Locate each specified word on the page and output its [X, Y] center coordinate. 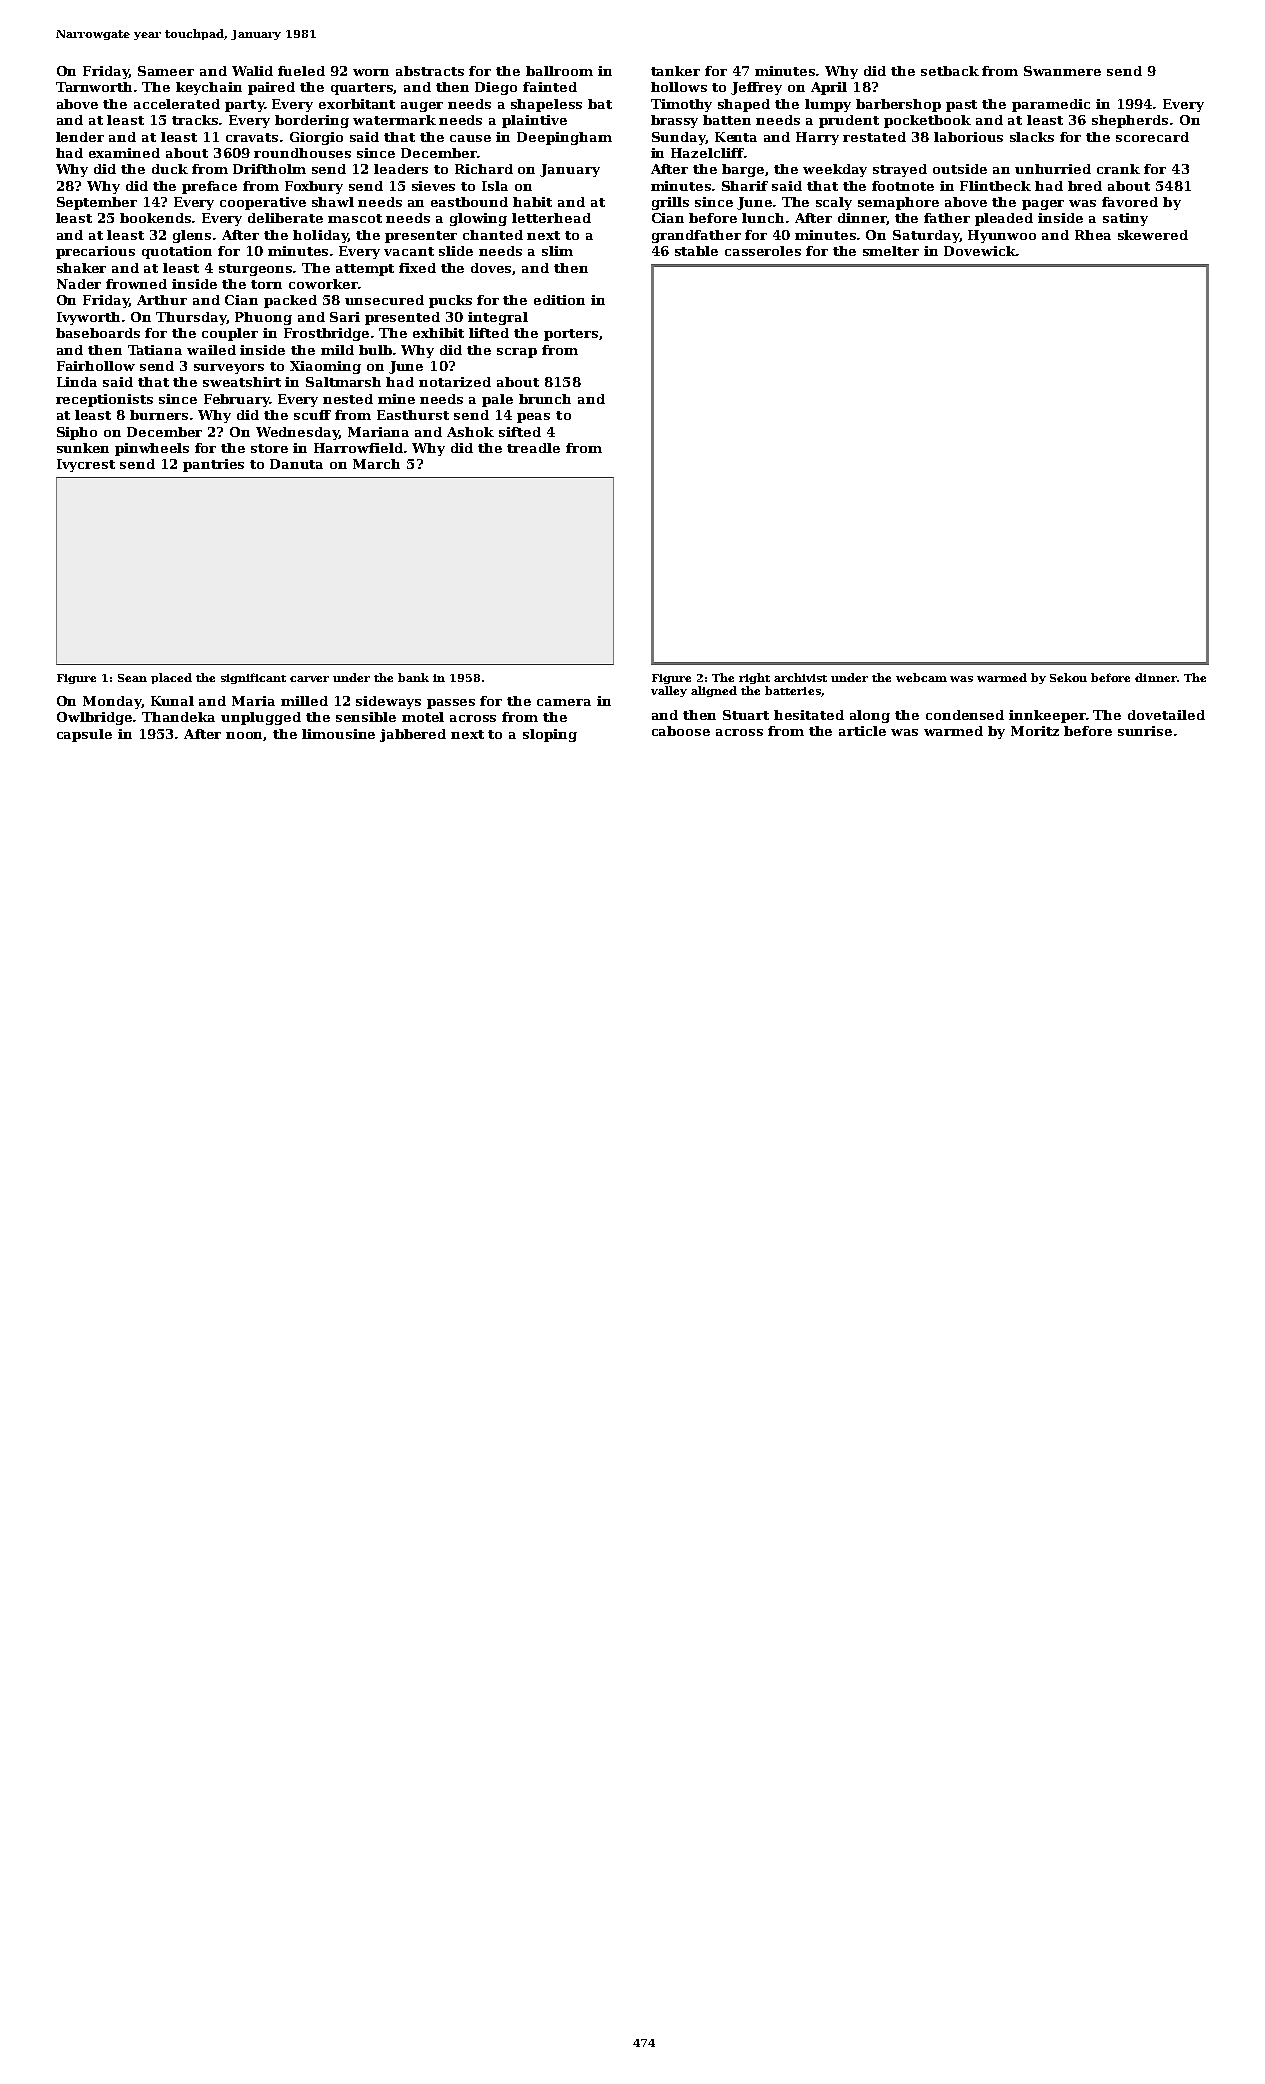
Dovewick [980, 251]
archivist [800, 677]
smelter [891, 251]
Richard [484, 169]
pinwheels [152, 449]
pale [497, 400]
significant [253, 678]
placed [171, 678]
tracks [196, 120]
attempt [365, 270]
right [754, 678]
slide [456, 251]
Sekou [1068, 677]
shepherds [1130, 121]
